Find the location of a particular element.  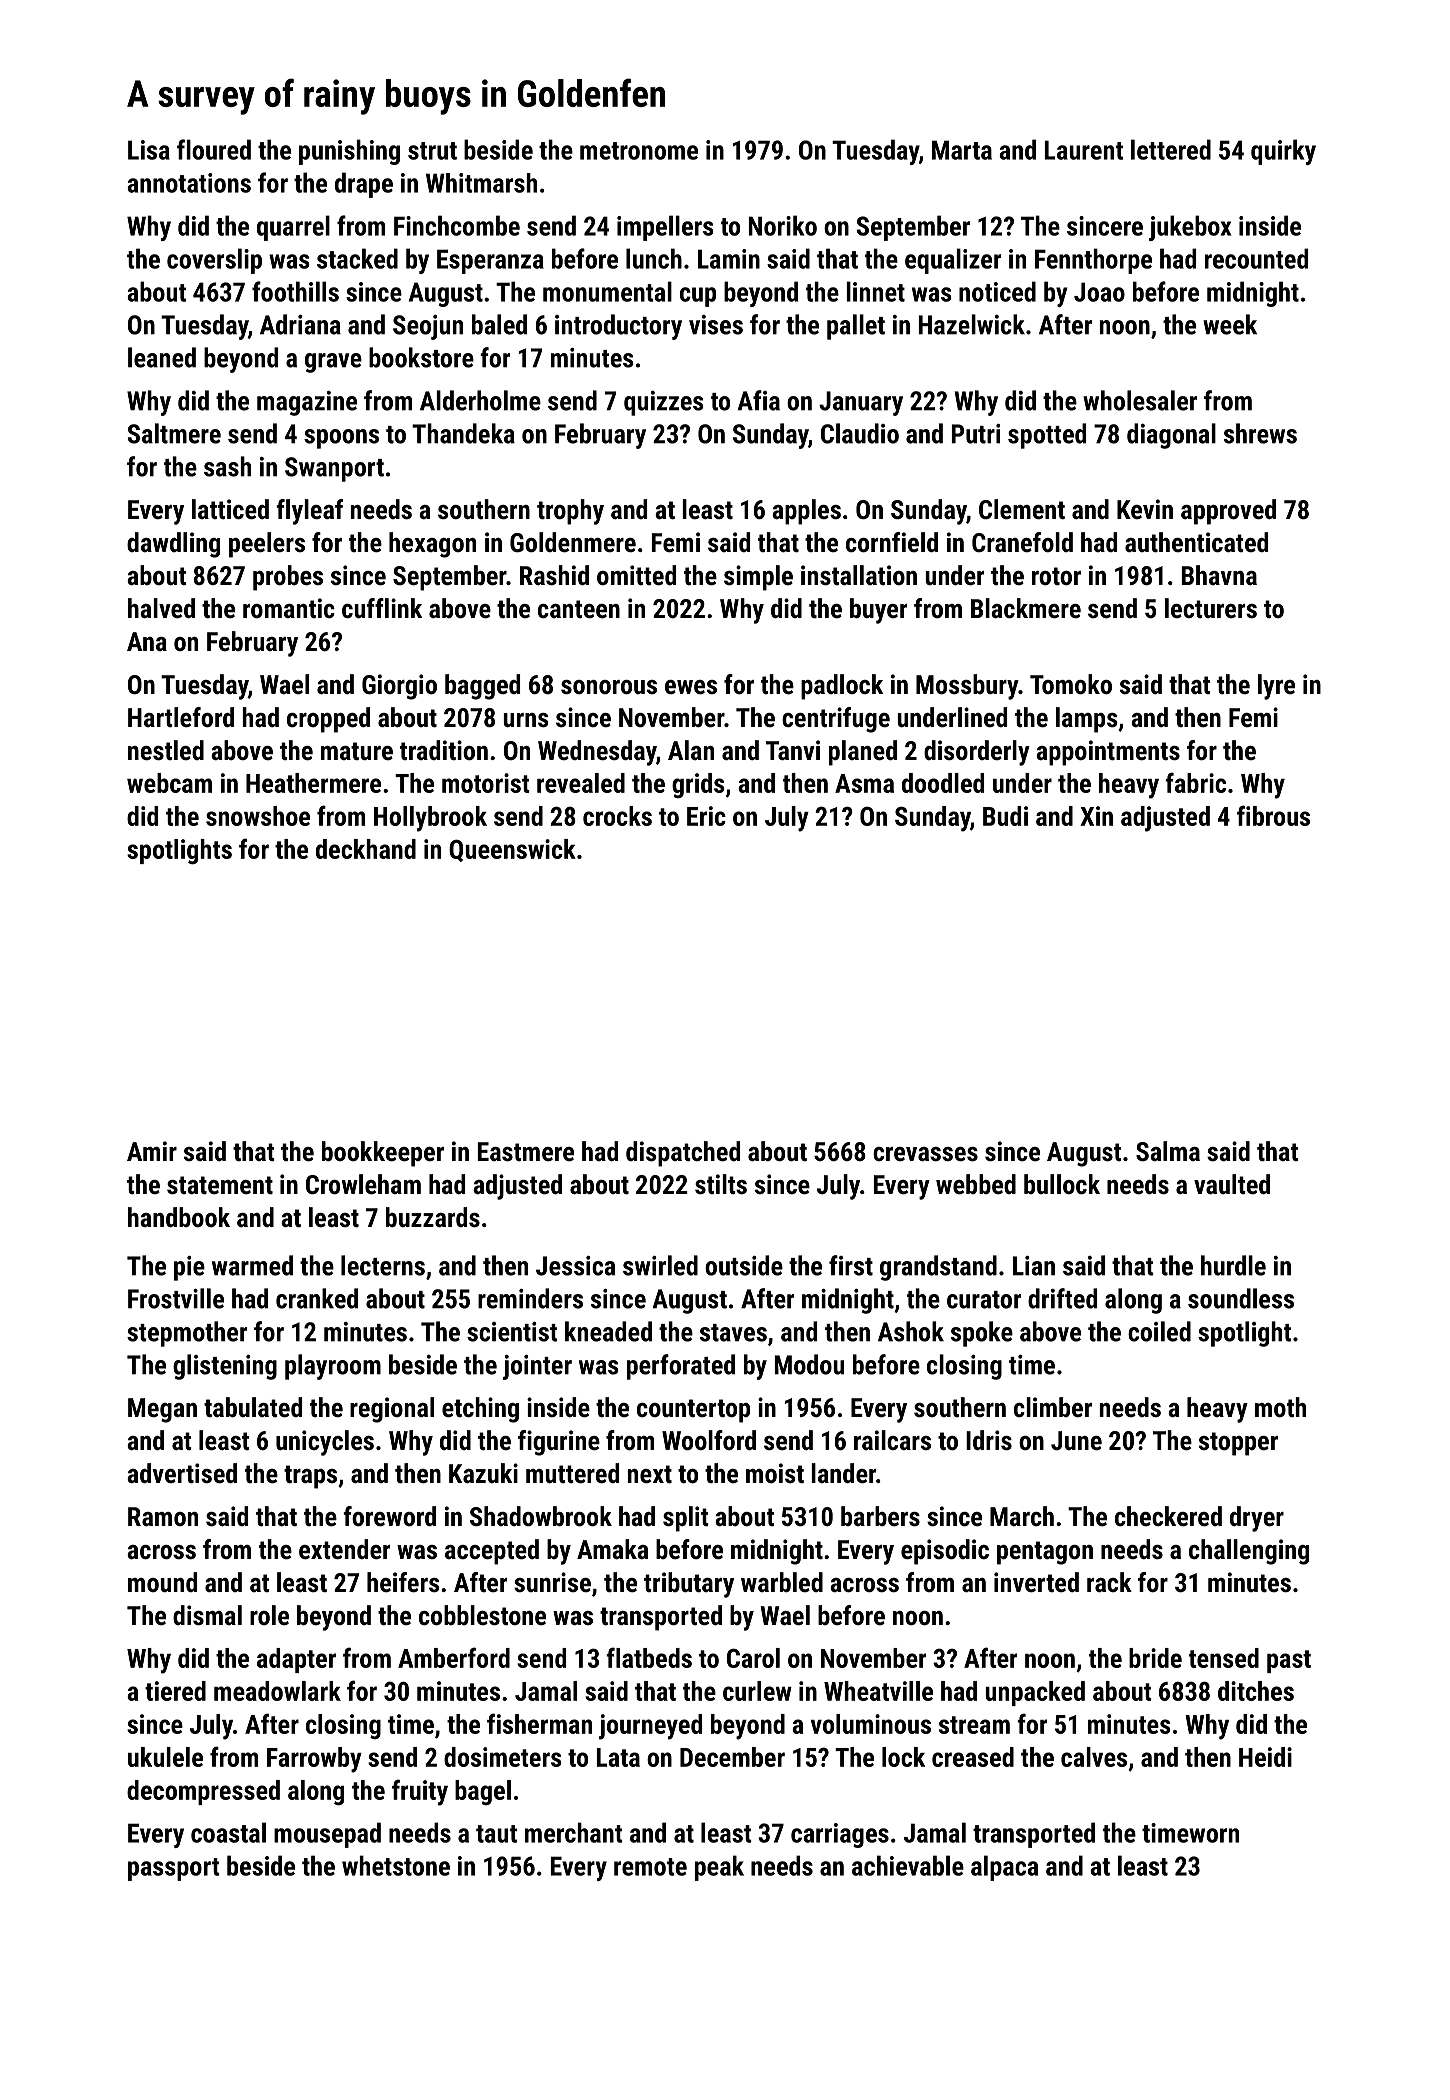

Eastmere is located at coordinates (526, 1151).
